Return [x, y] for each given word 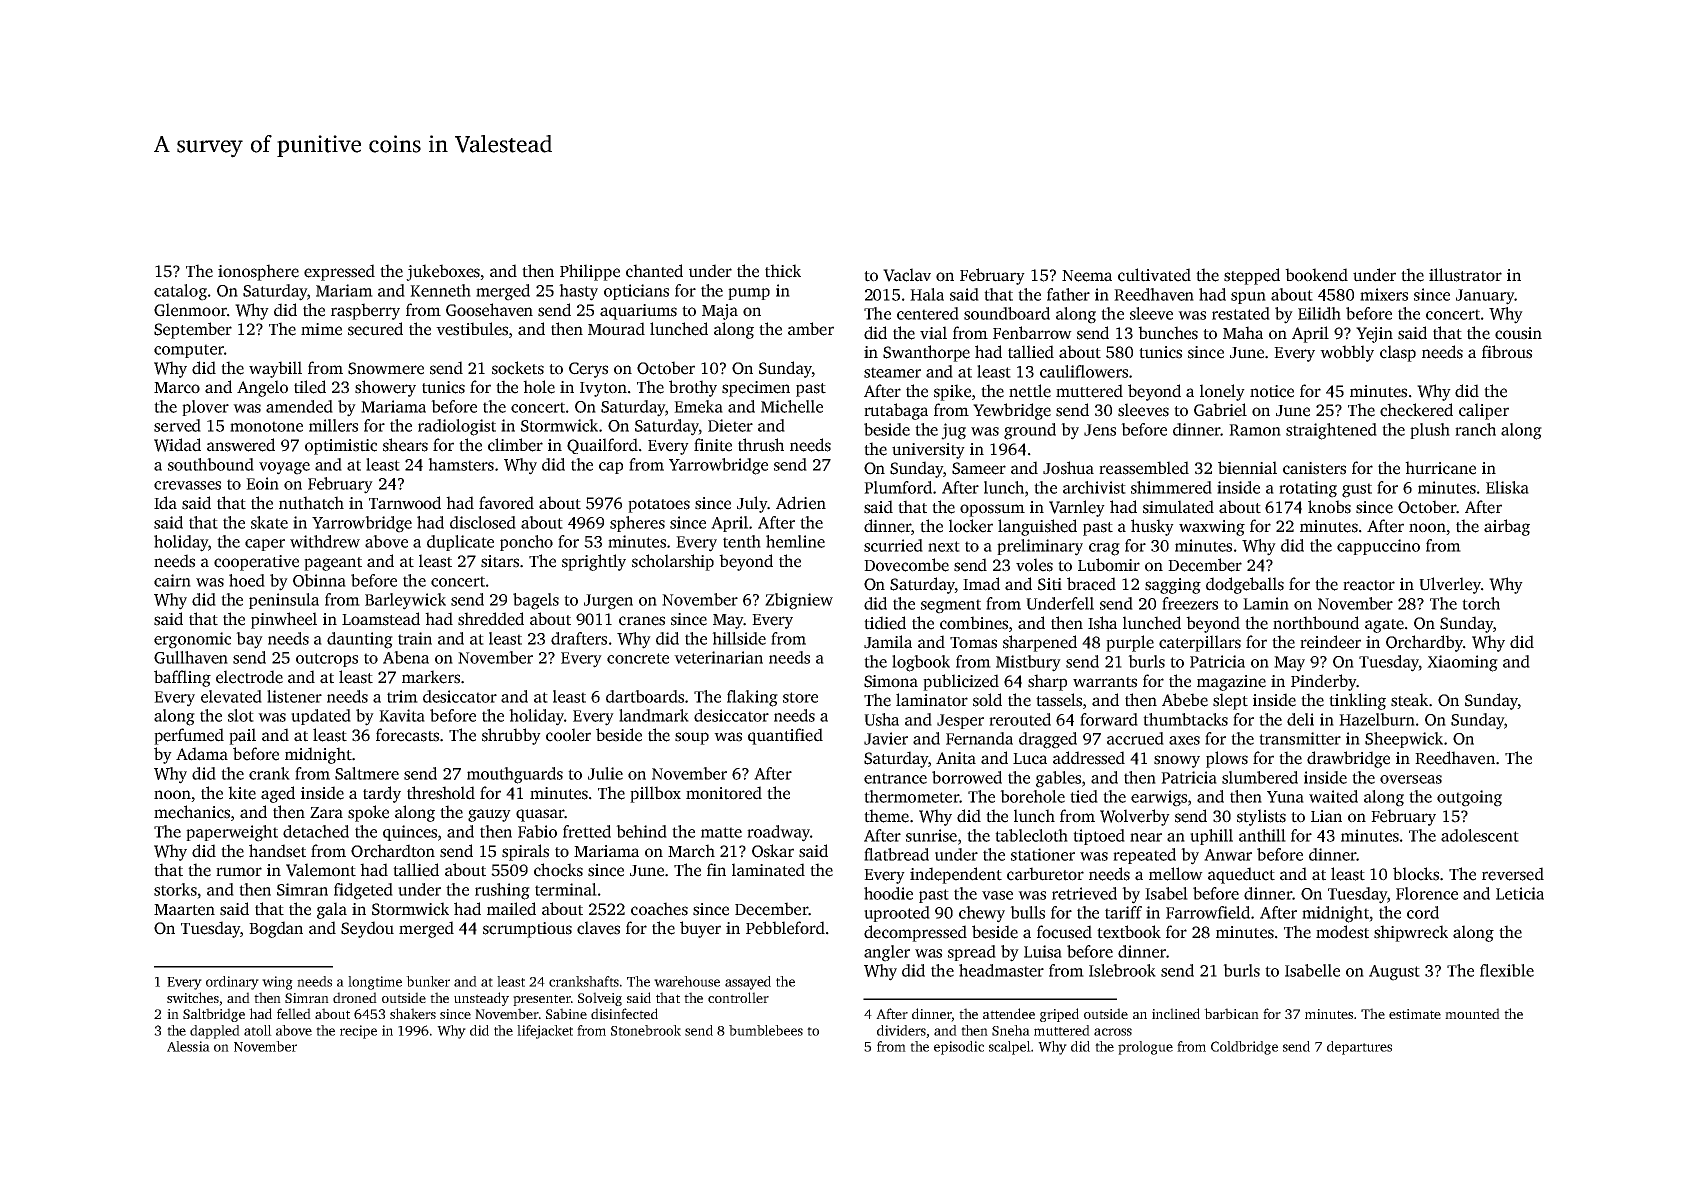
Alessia [188, 1046]
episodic [959, 1048]
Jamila [888, 642]
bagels [536, 601]
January [1485, 297]
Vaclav [907, 275]
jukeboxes [443, 272]
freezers [1190, 603]
